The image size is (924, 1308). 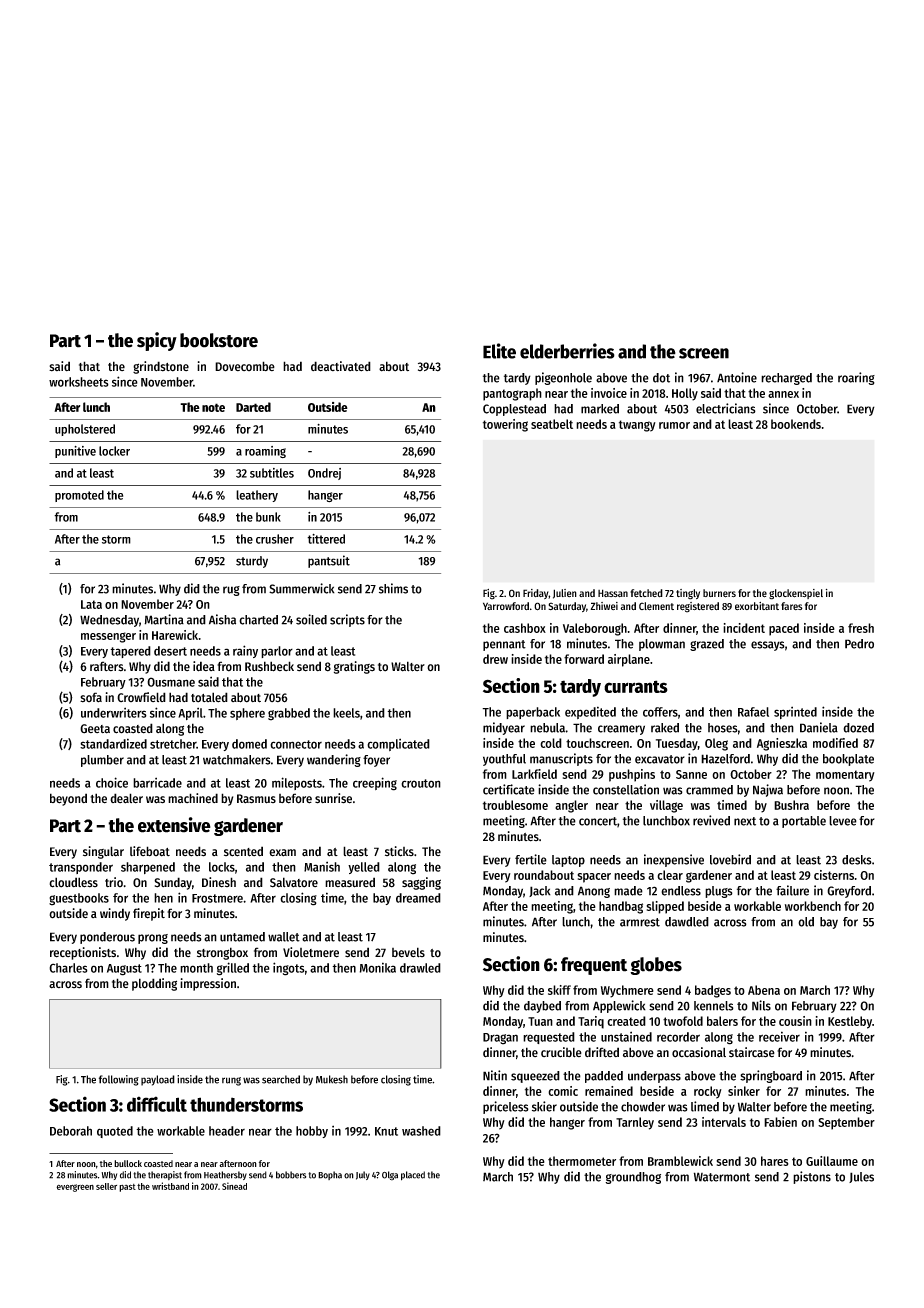 I want to click on placed, so click(x=413, y=1176).
